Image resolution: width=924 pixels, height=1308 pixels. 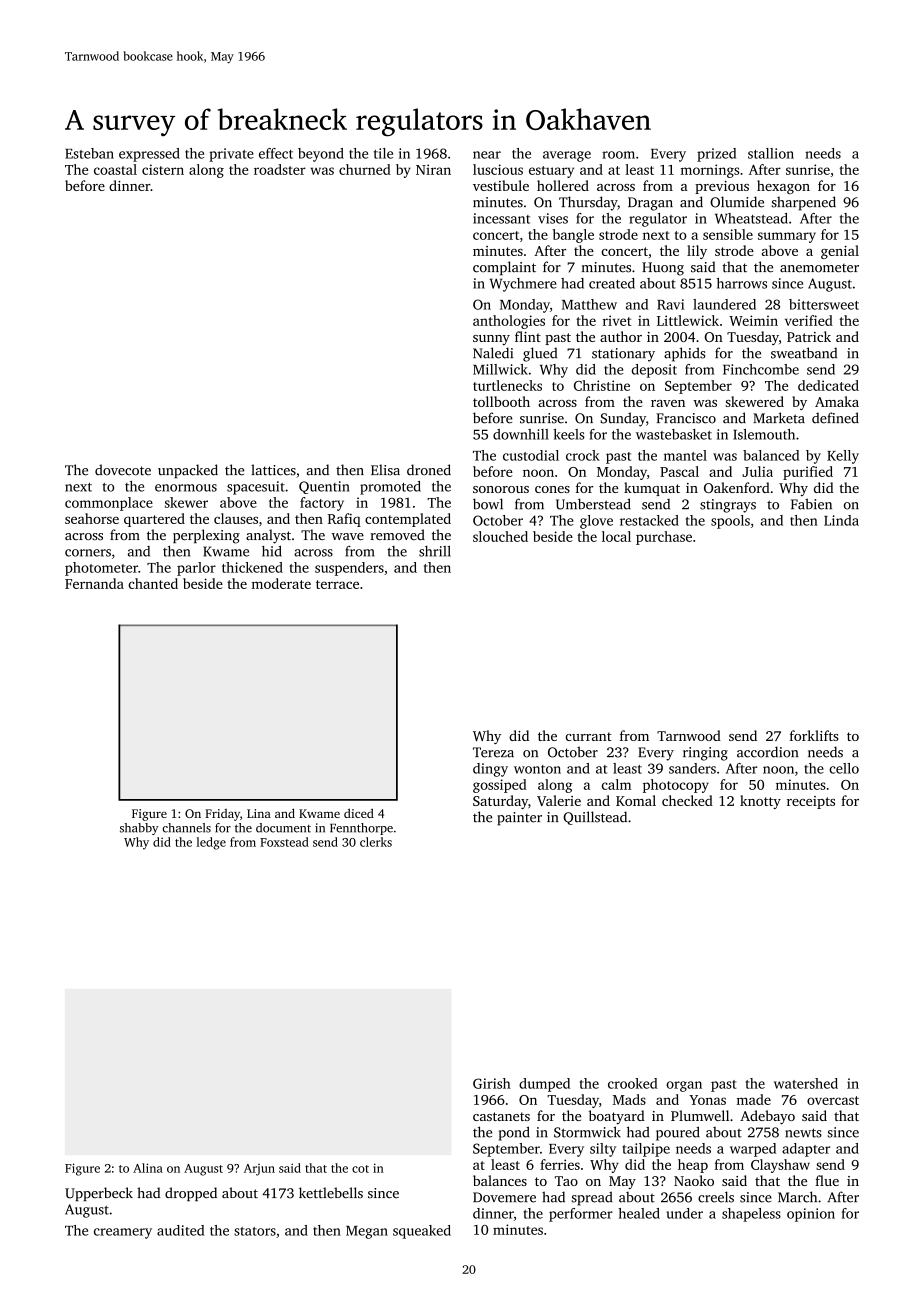 What do you see at coordinates (537, 769) in the image?
I see `wonton` at bounding box center [537, 769].
